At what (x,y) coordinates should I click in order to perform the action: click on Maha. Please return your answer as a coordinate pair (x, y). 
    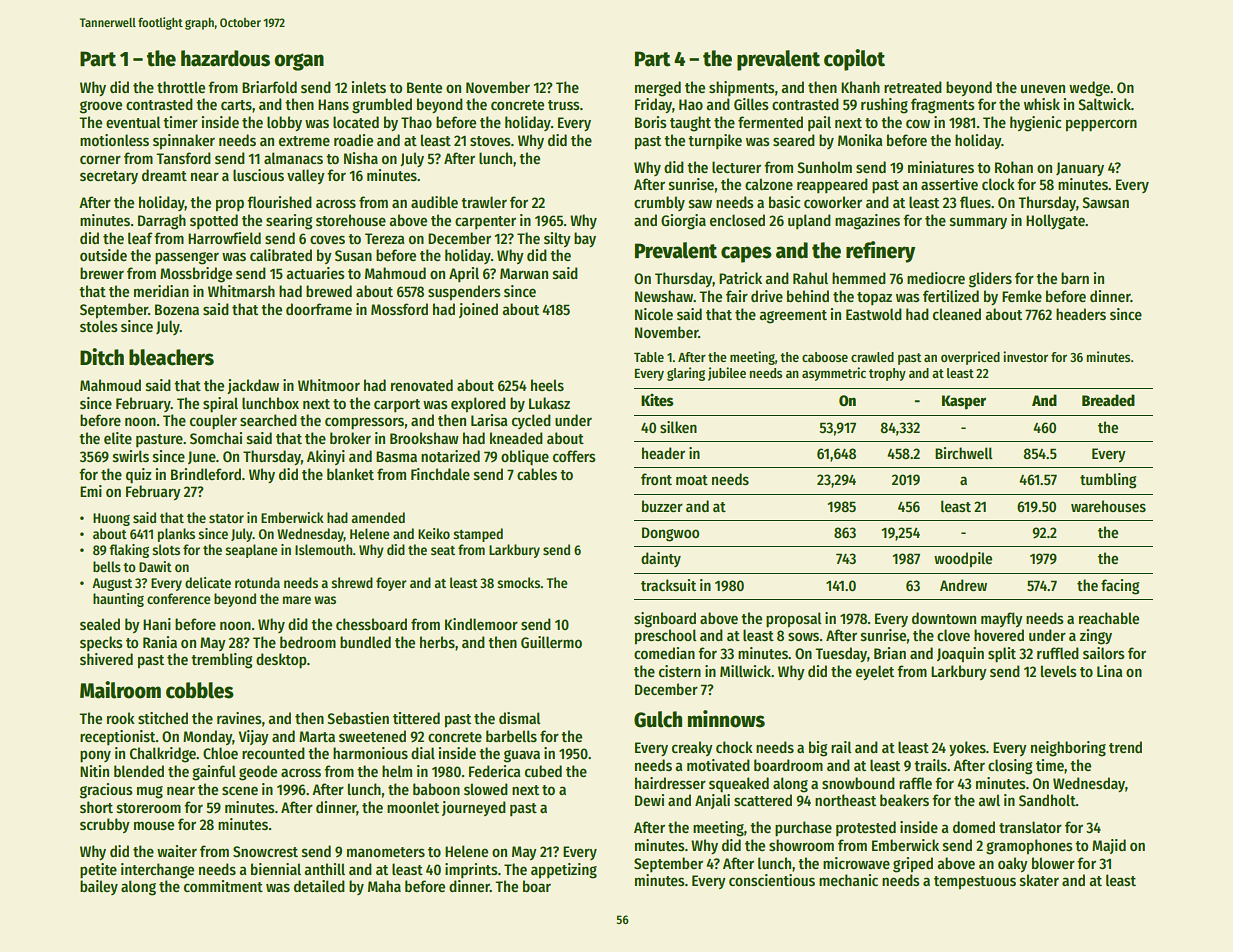
    Looking at the image, I should click on (384, 886).
